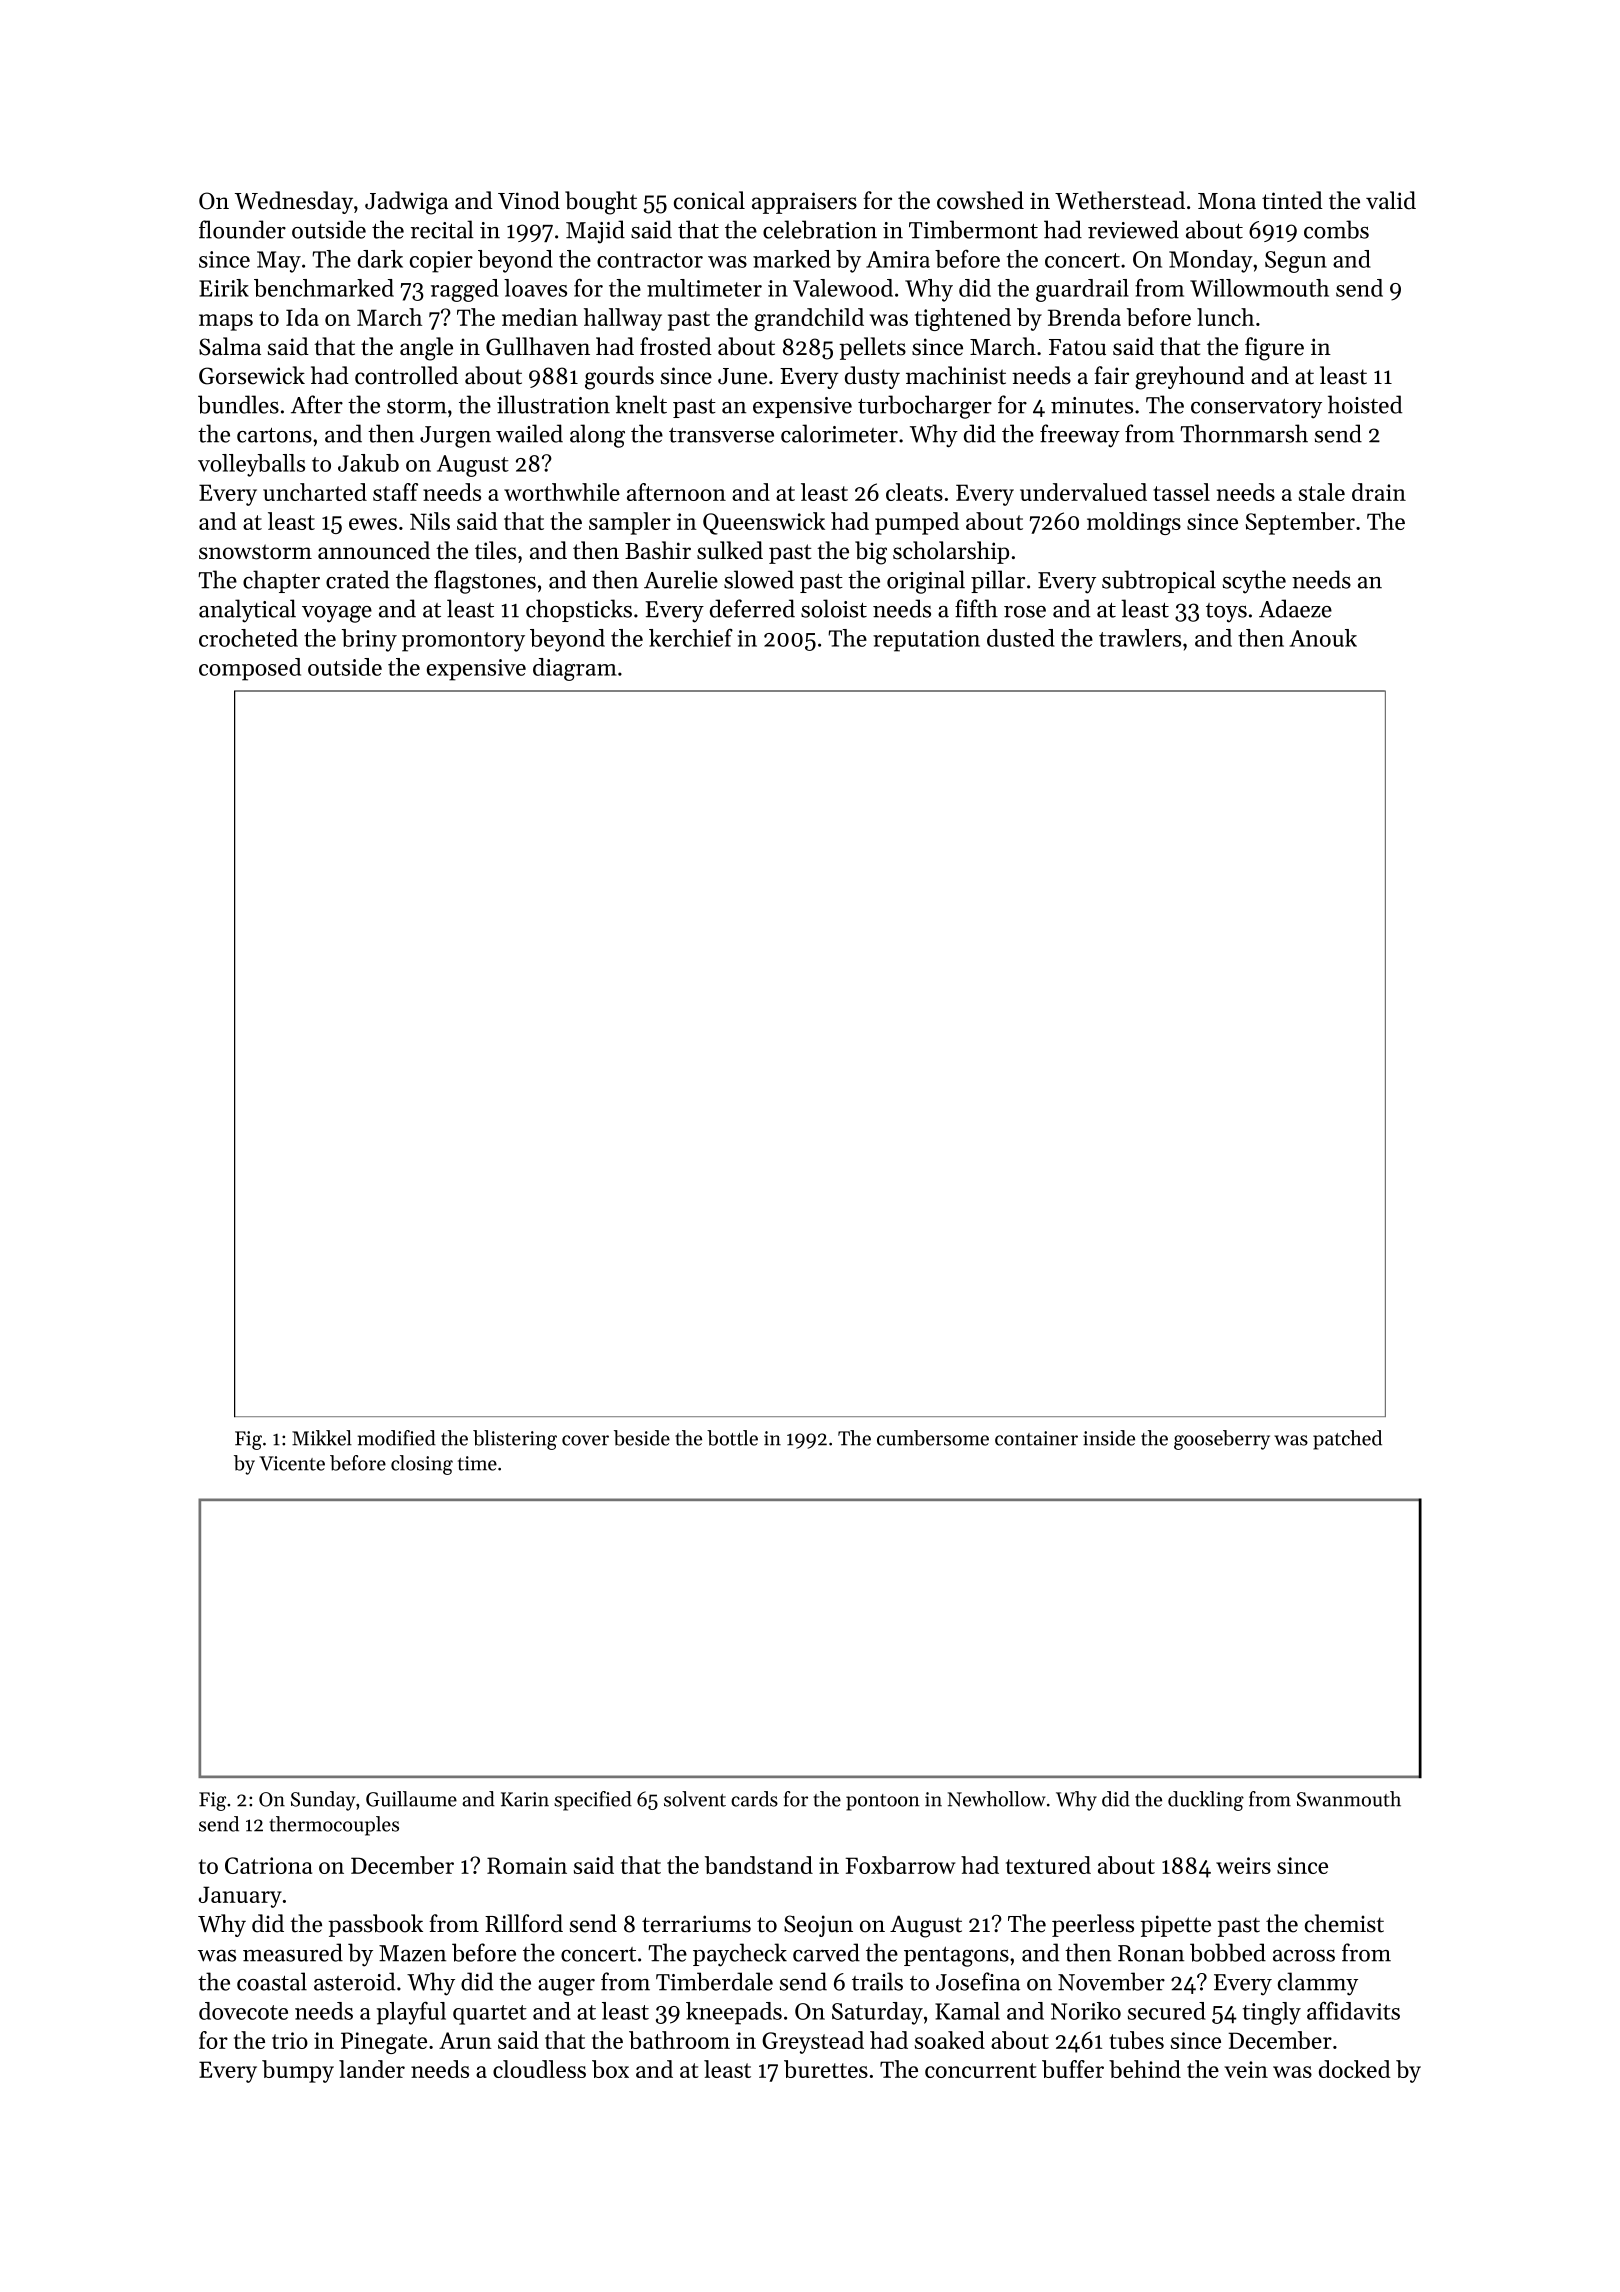 The height and width of the screenshot is (2292, 1620). What do you see at coordinates (926, 641) in the screenshot?
I see `reputation` at bounding box center [926, 641].
